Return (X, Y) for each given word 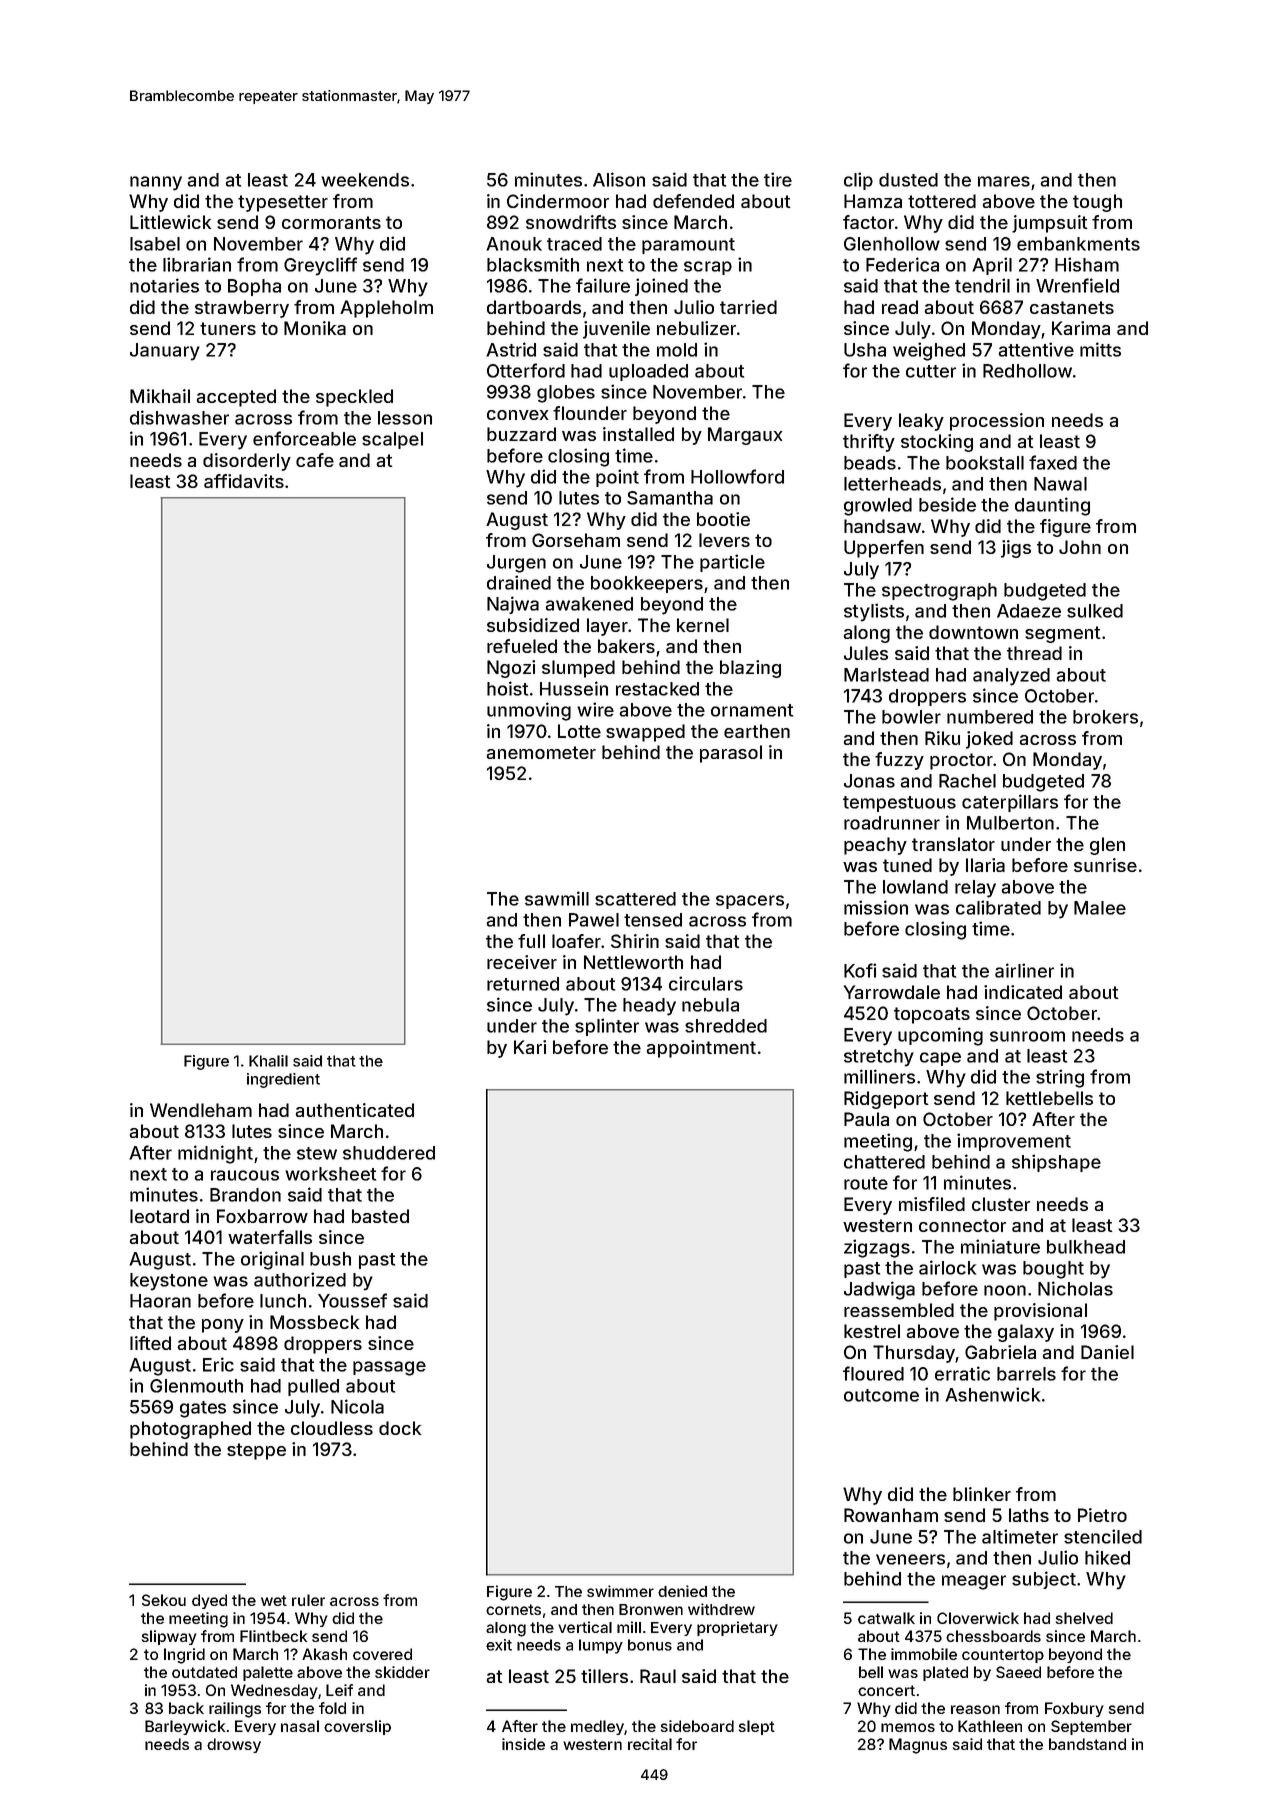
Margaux (745, 436)
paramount (688, 246)
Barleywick (185, 1727)
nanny (156, 183)
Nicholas (1075, 1288)
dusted (908, 180)
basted (380, 1216)
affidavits (244, 481)
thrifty (869, 443)
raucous (245, 1175)
